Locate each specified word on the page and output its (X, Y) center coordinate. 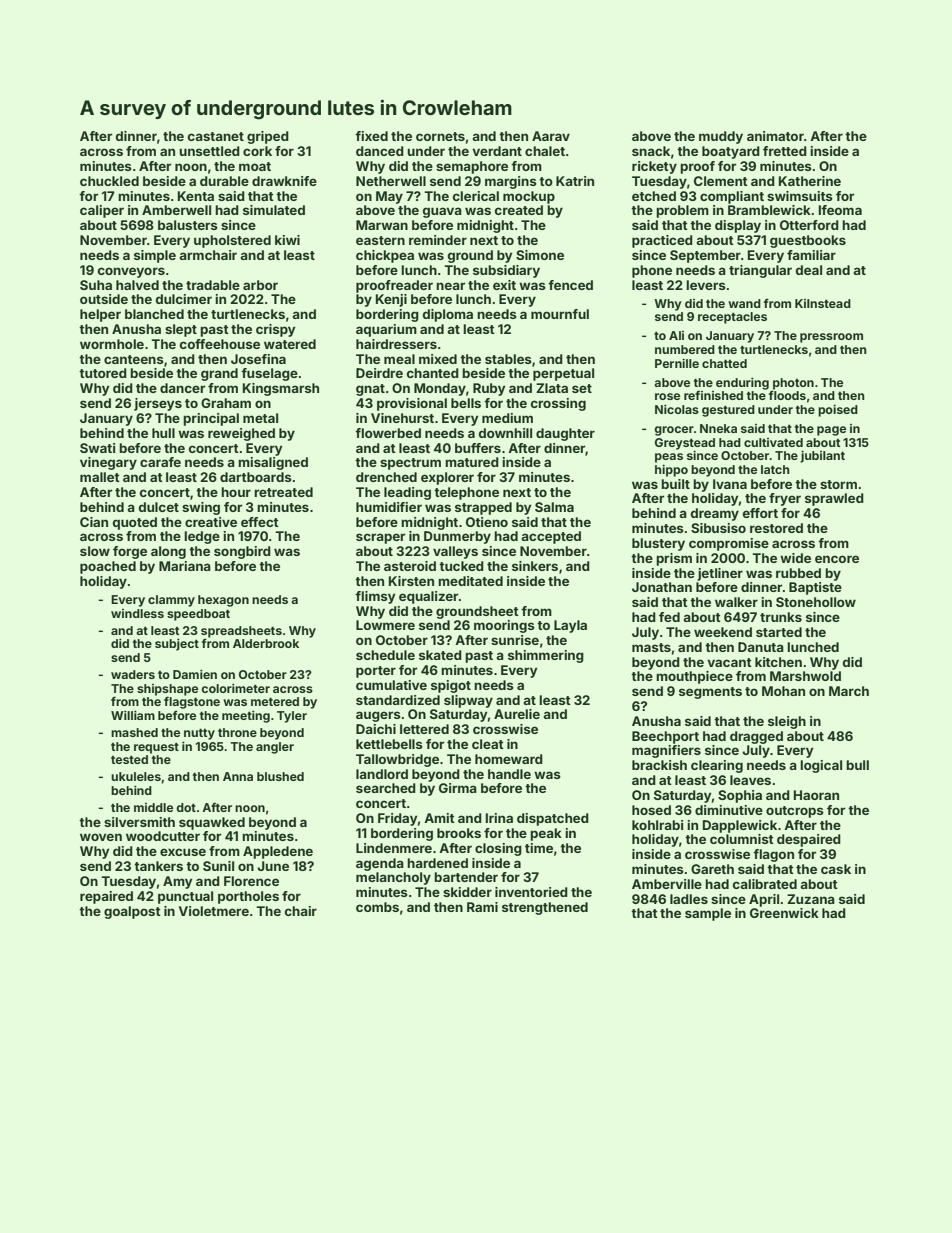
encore (837, 559)
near (450, 286)
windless (137, 613)
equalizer (428, 597)
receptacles (732, 318)
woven (101, 837)
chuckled (109, 181)
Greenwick (784, 913)
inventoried (531, 892)
